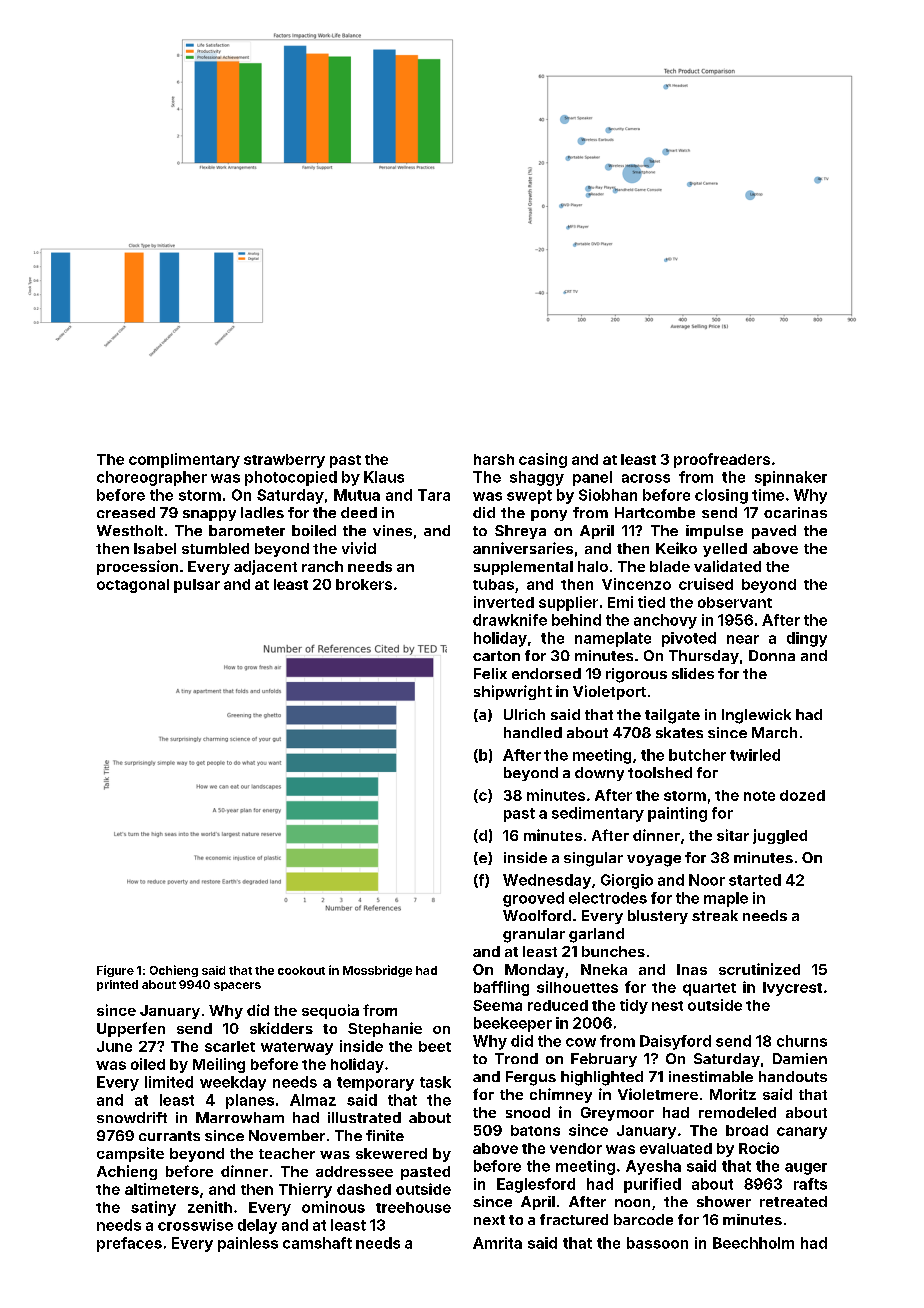 This screenshot has height=1308, width=924. What do you see at coordinates (133, 586) in the screenshot?
I see `octagonal` at bounding box center [133, 586].
